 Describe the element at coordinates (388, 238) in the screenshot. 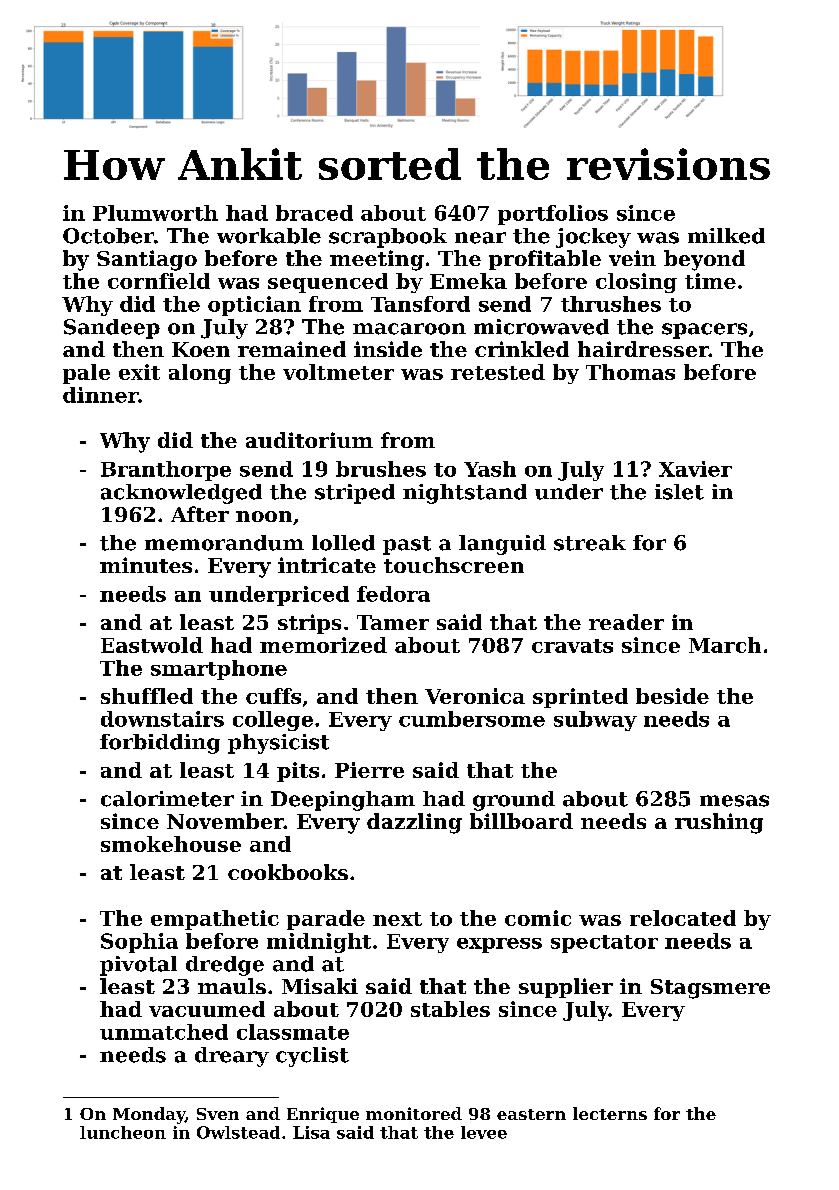

I see `scrapbook` at that location.
